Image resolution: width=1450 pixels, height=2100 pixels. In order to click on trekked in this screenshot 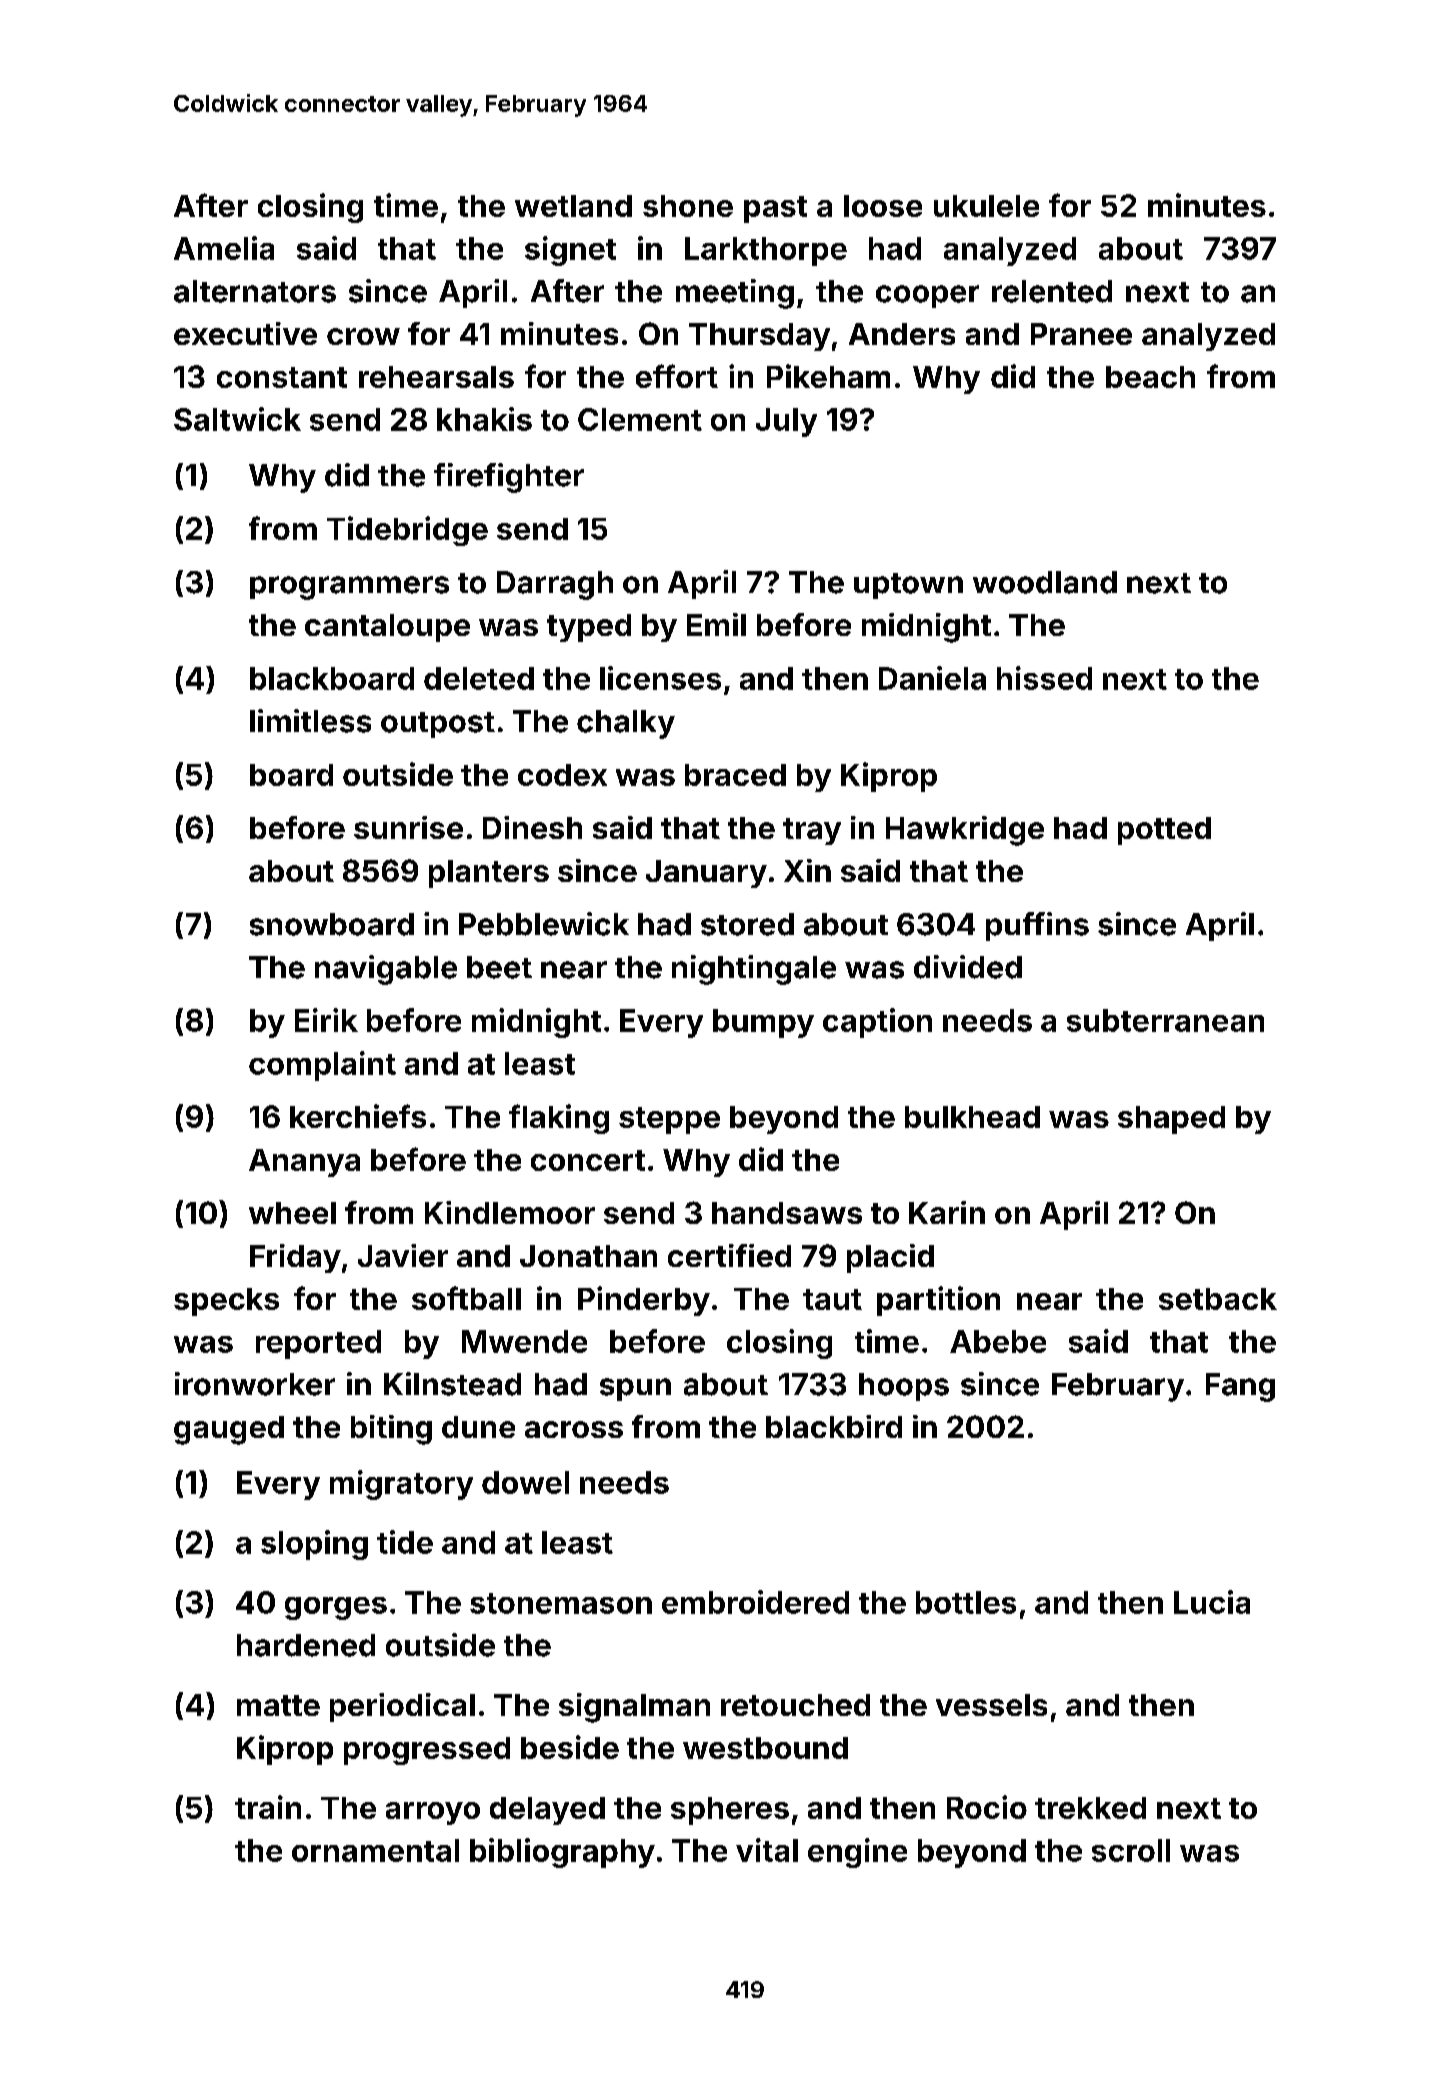, I will do `click(1090, 1808)`.
